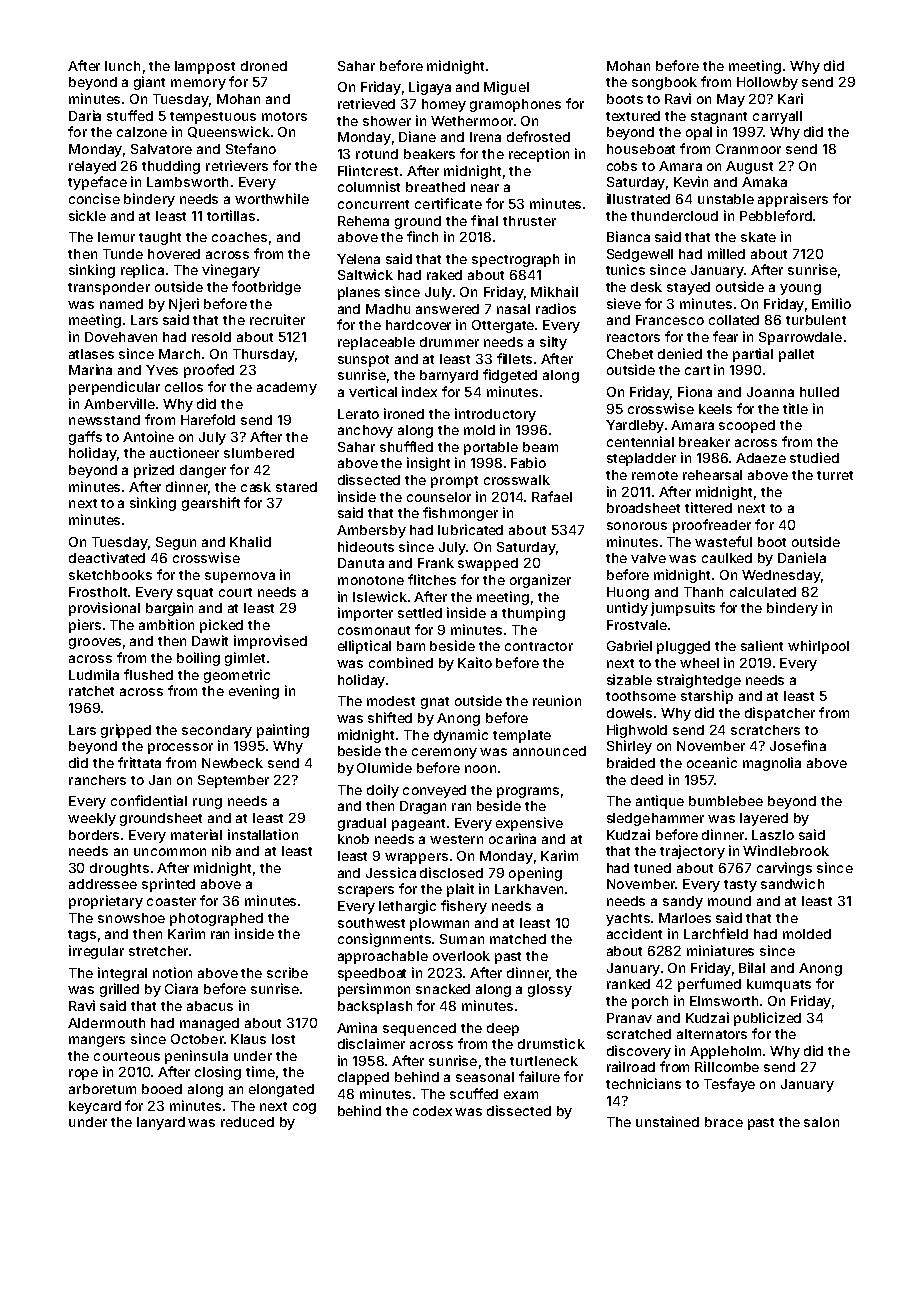 This image has width=924, height=1308. What do you see at coordinates (371, 923) in the image?
I see `southwest` at bounding box center [371, 923].
